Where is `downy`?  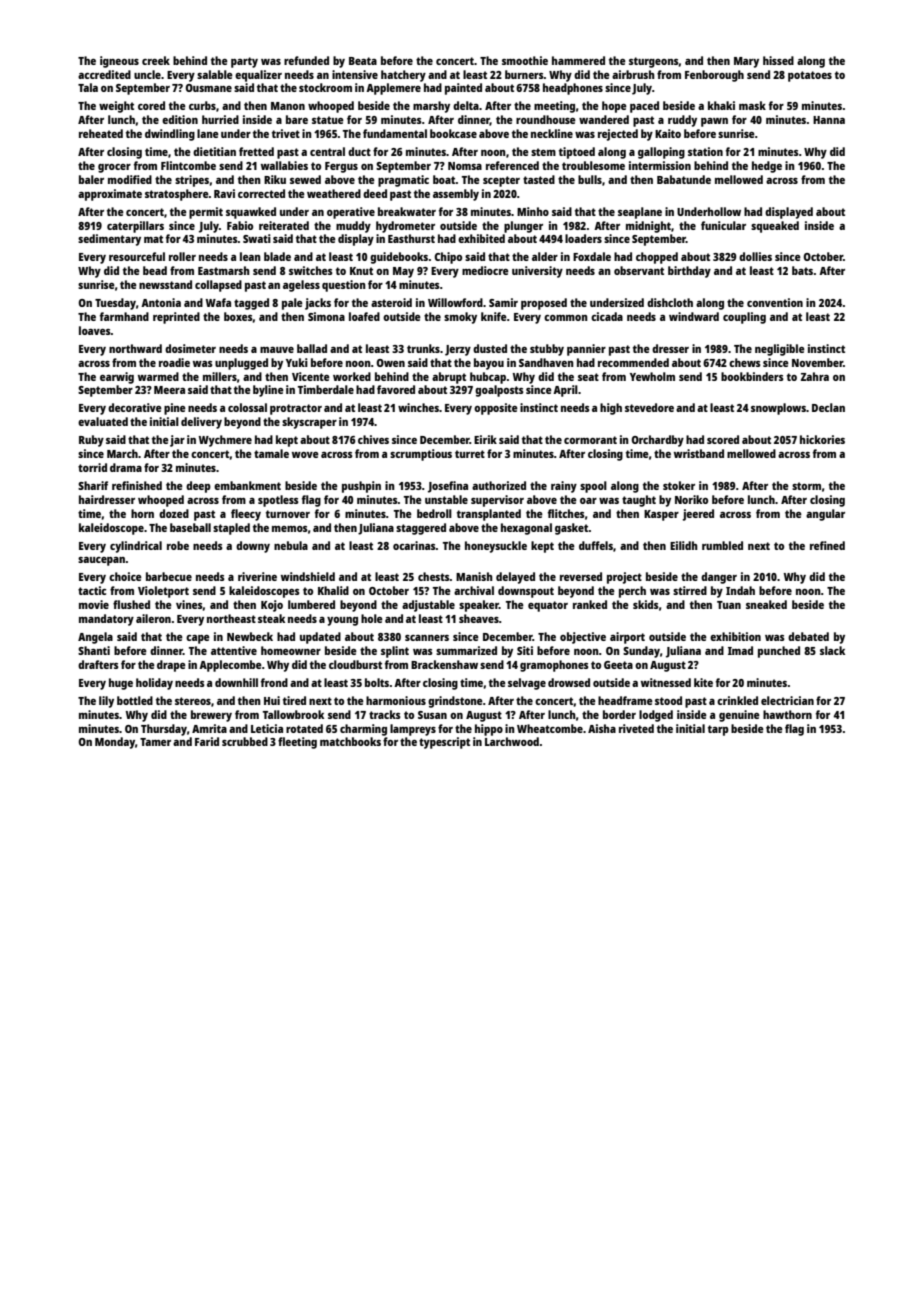 downy is located at coordinates (253, 547).
